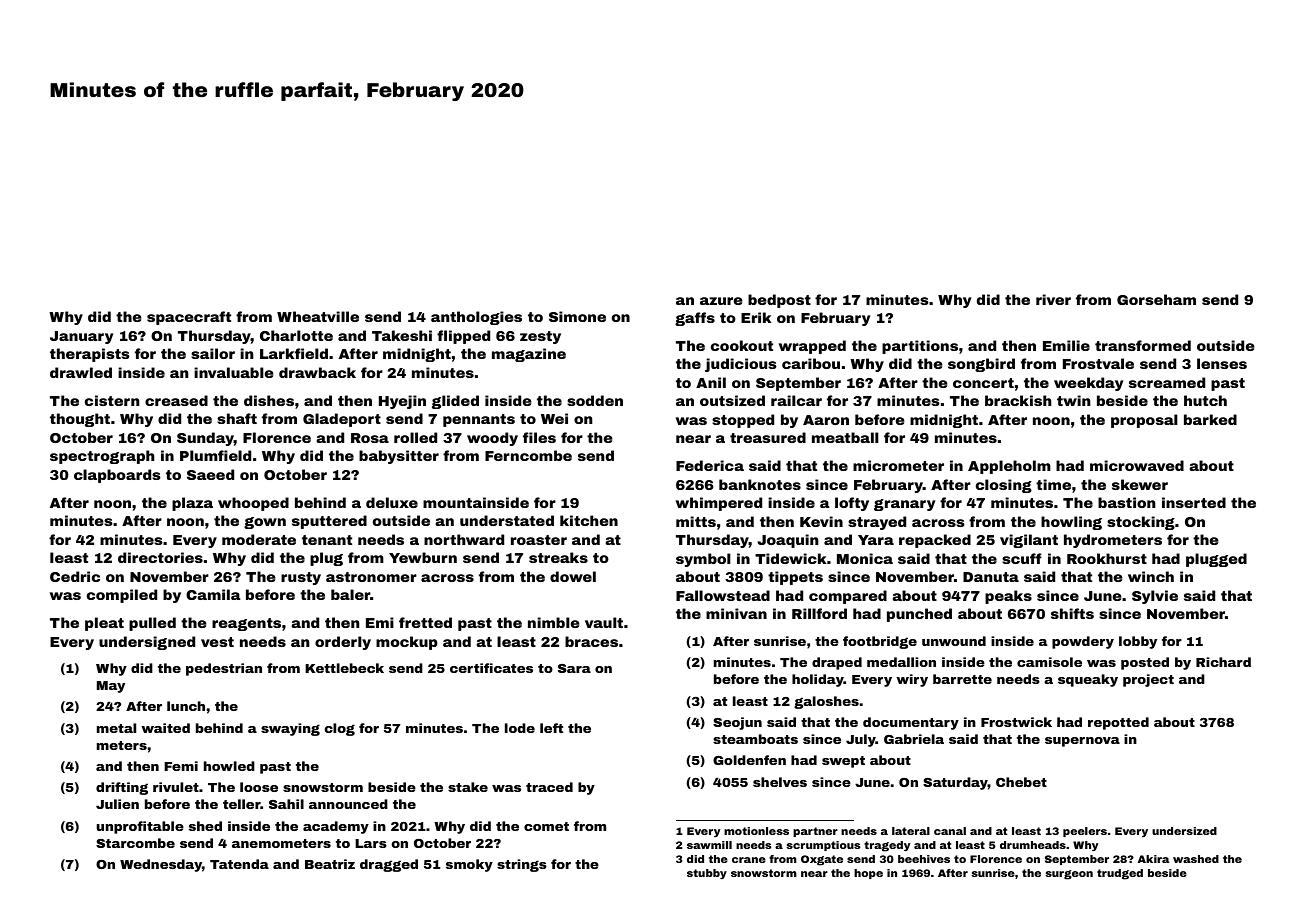 The image size is (1308, 924). What do you see at coordinates (318, 316) in the page?
I see `Wheatville` at bounding box center [318, 316].
